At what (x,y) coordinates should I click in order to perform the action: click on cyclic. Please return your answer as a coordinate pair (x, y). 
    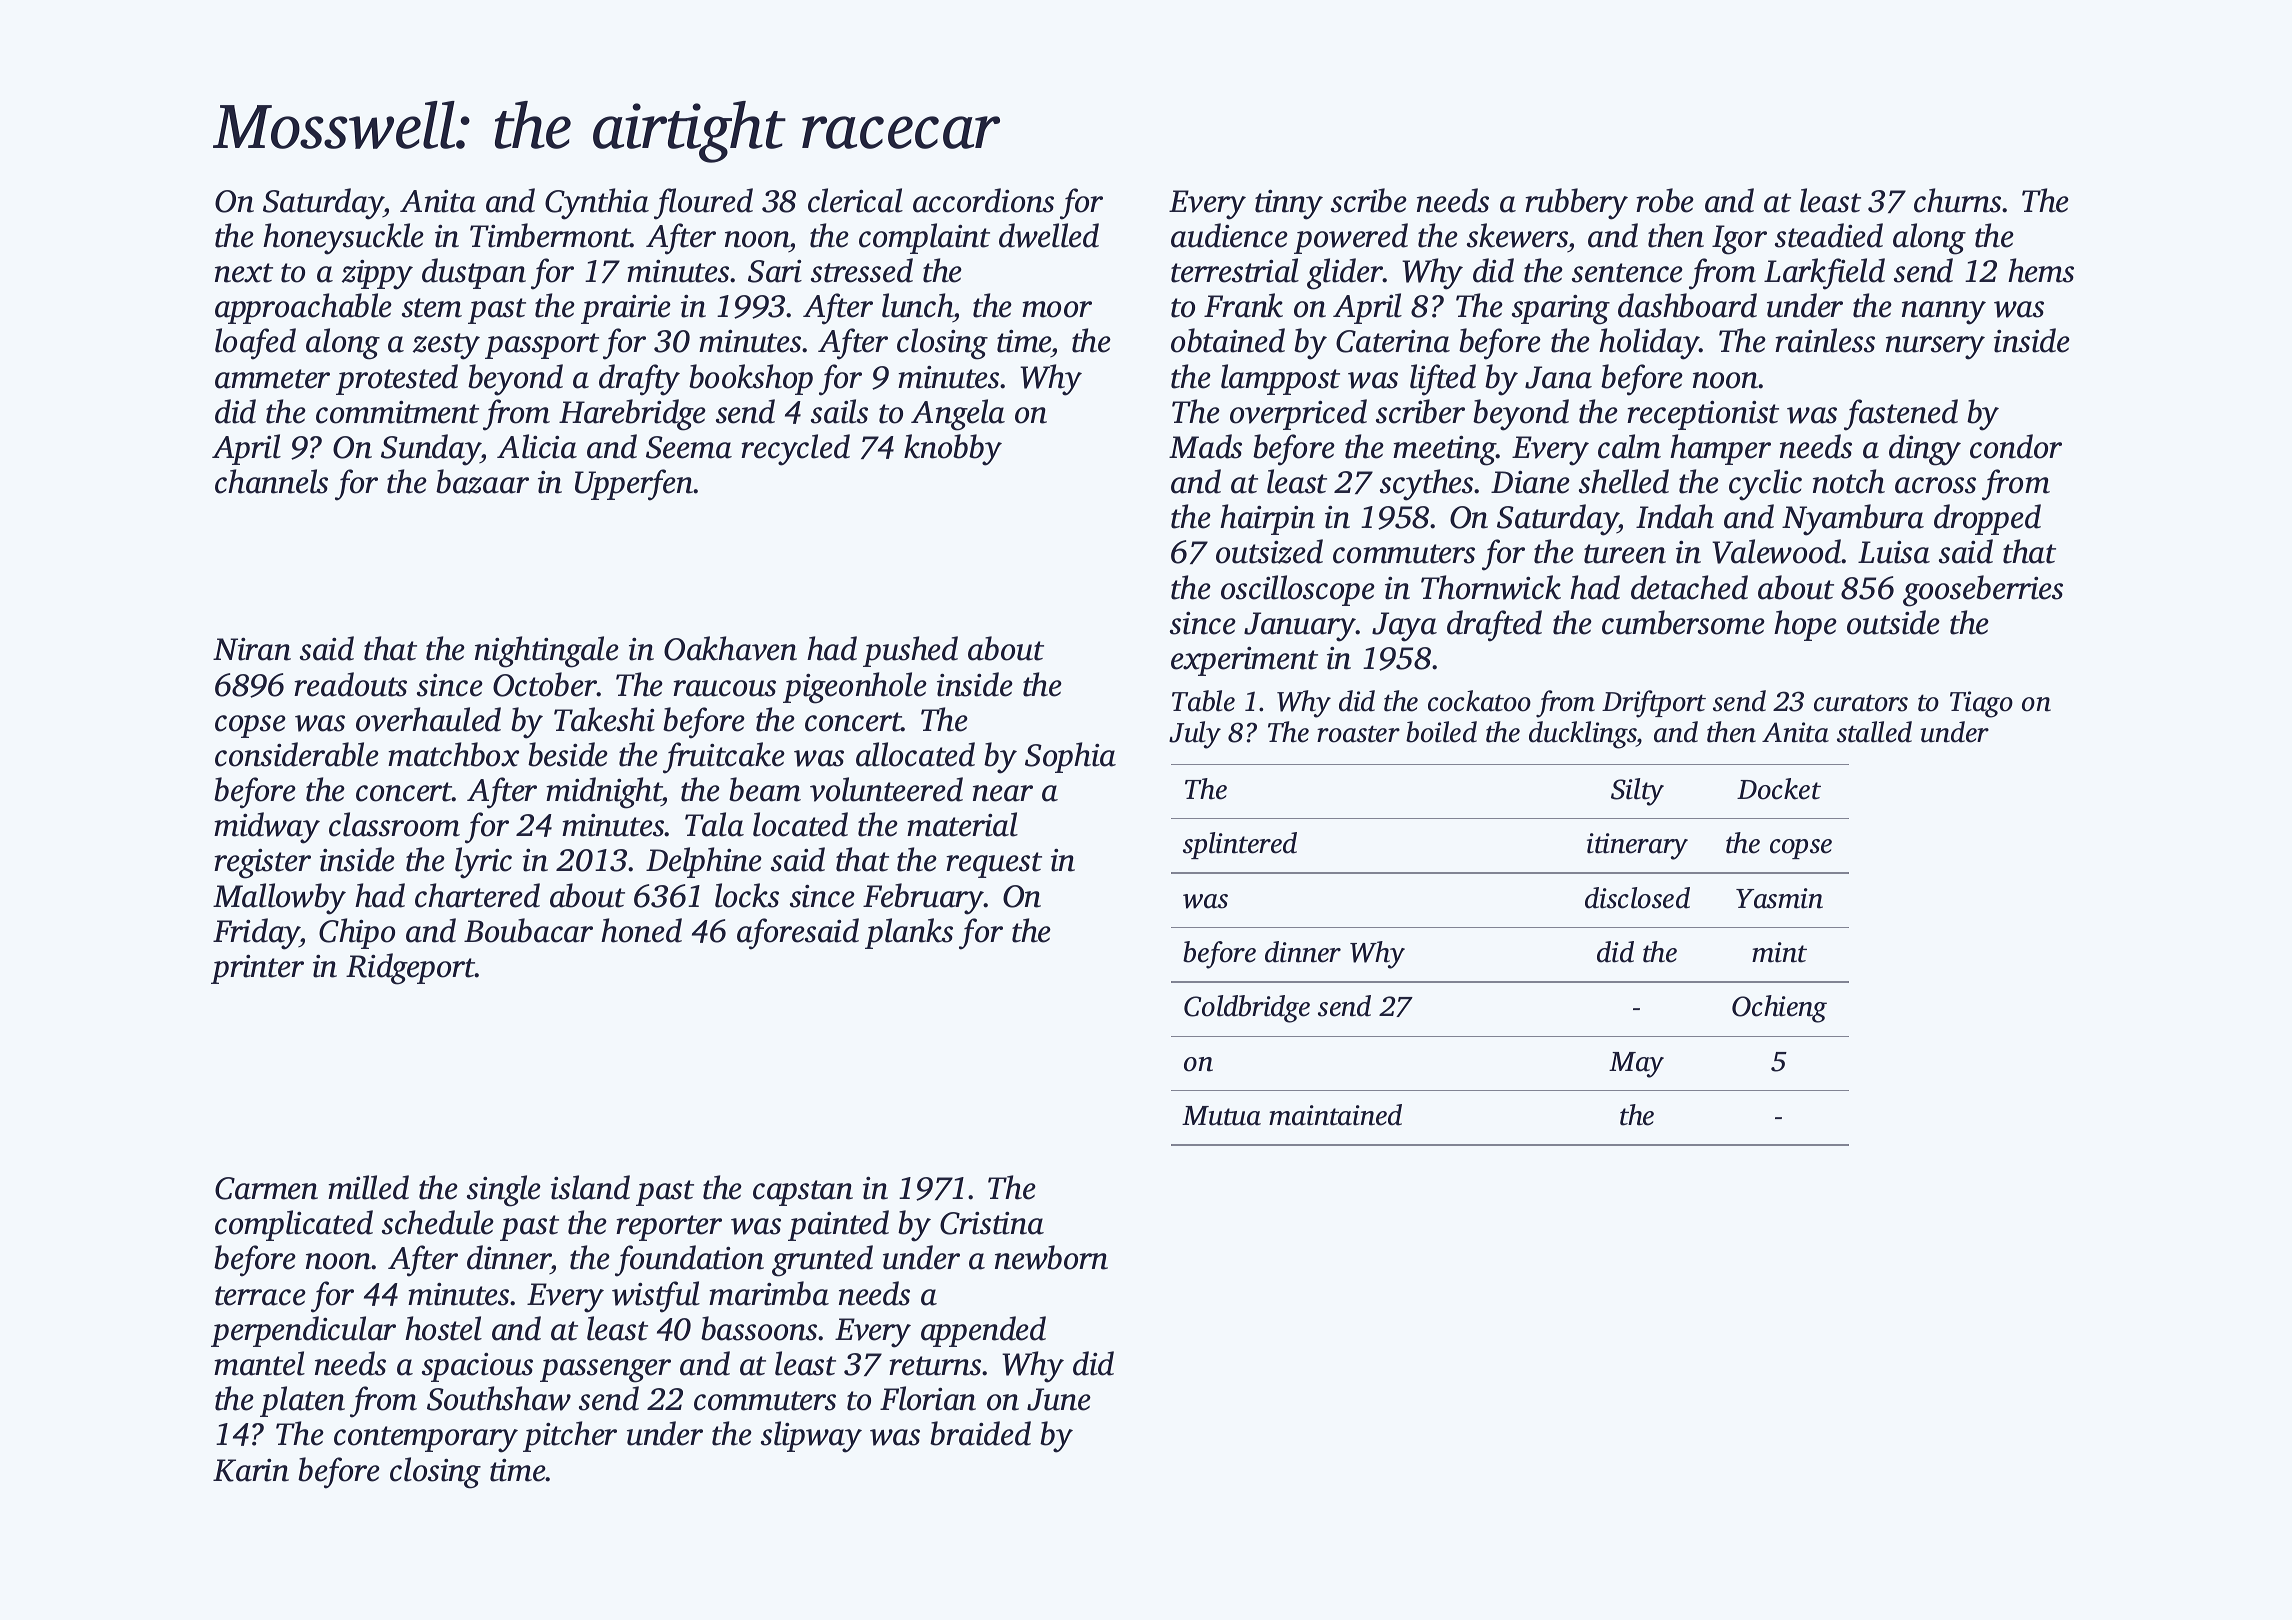
    Looking at the image, I should click on (1765, 485).
